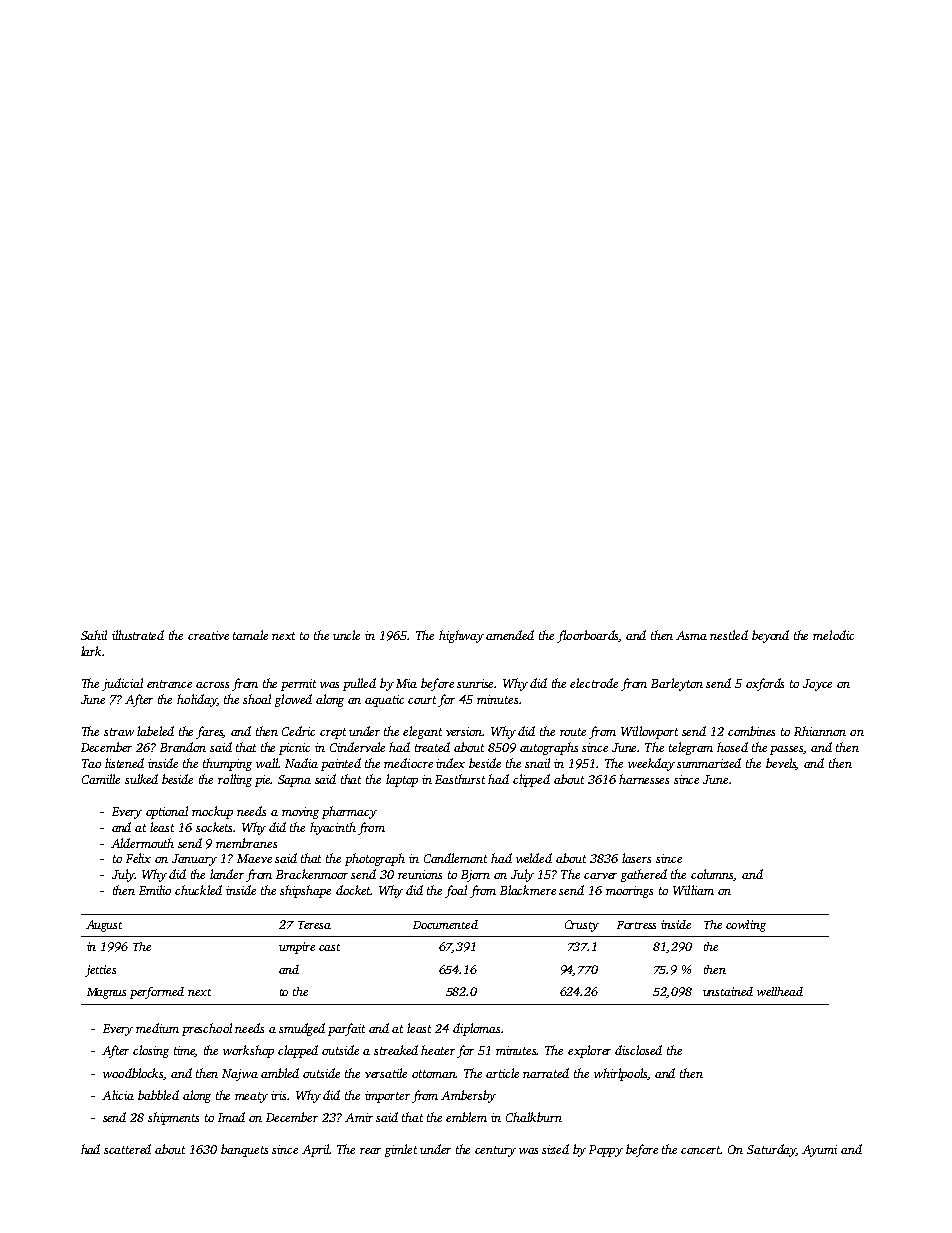  What do you see at coordinates (122, 684) in the document?
I see `judicial` at bounding box center [122, 684].
